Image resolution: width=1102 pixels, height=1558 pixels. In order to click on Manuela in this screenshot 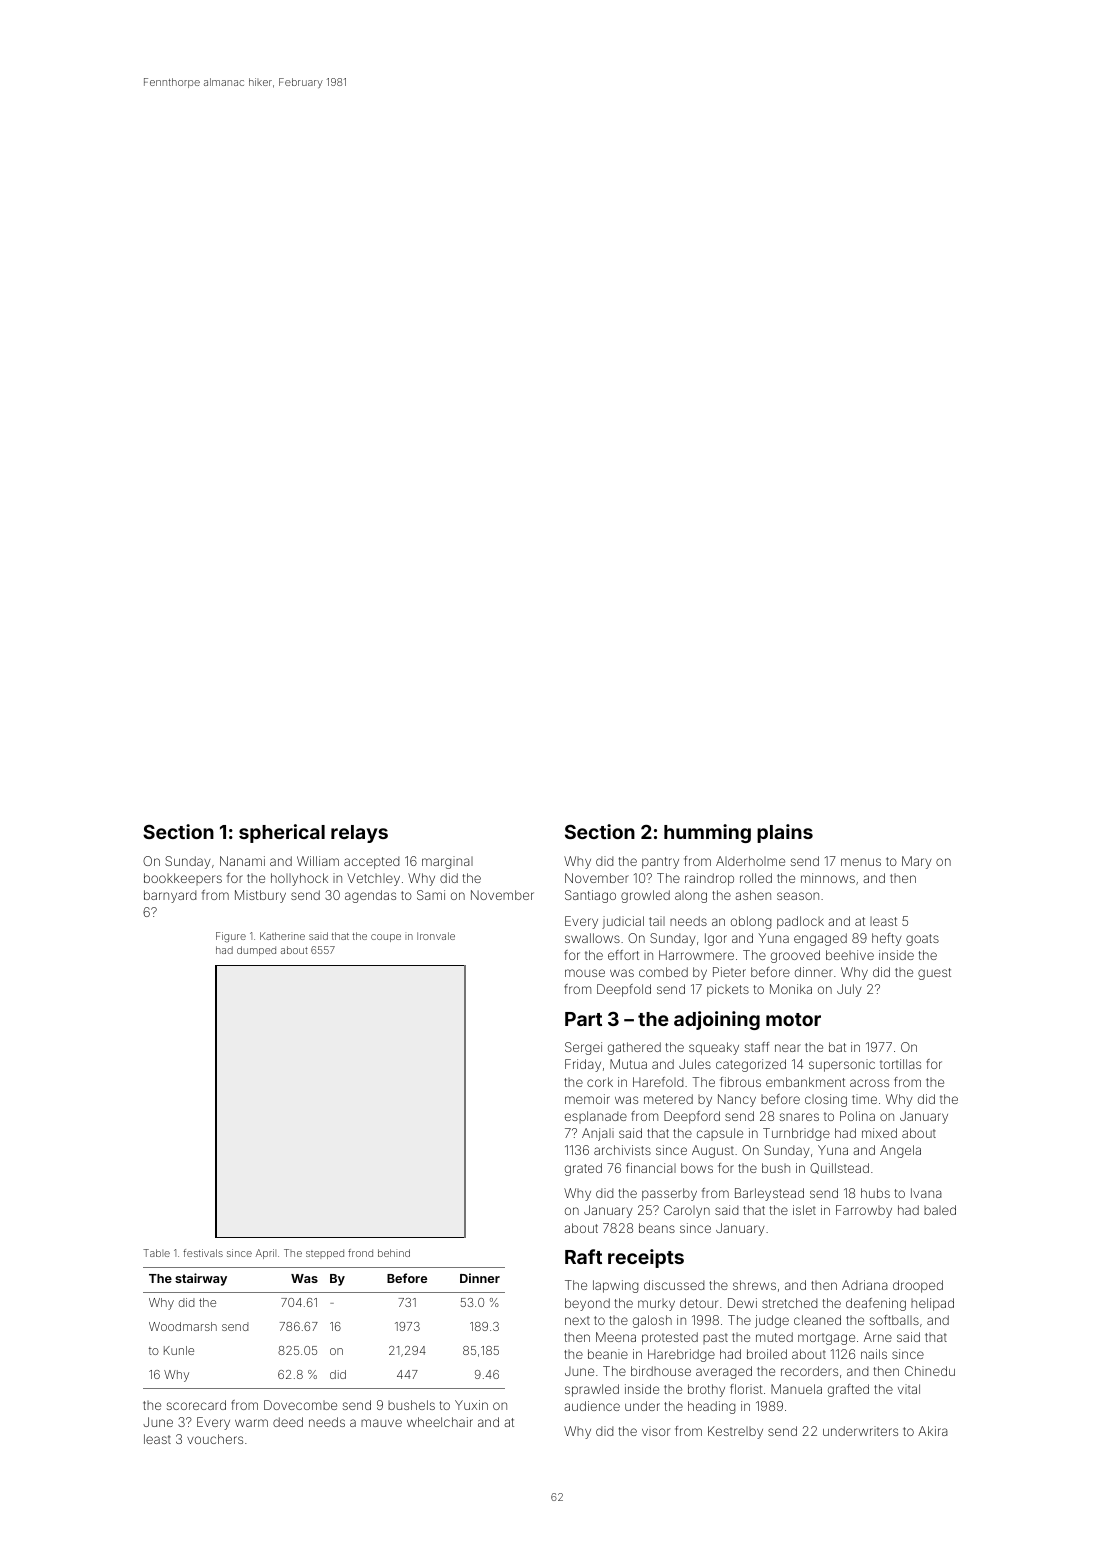, I will do `click(796, 1389)`.
